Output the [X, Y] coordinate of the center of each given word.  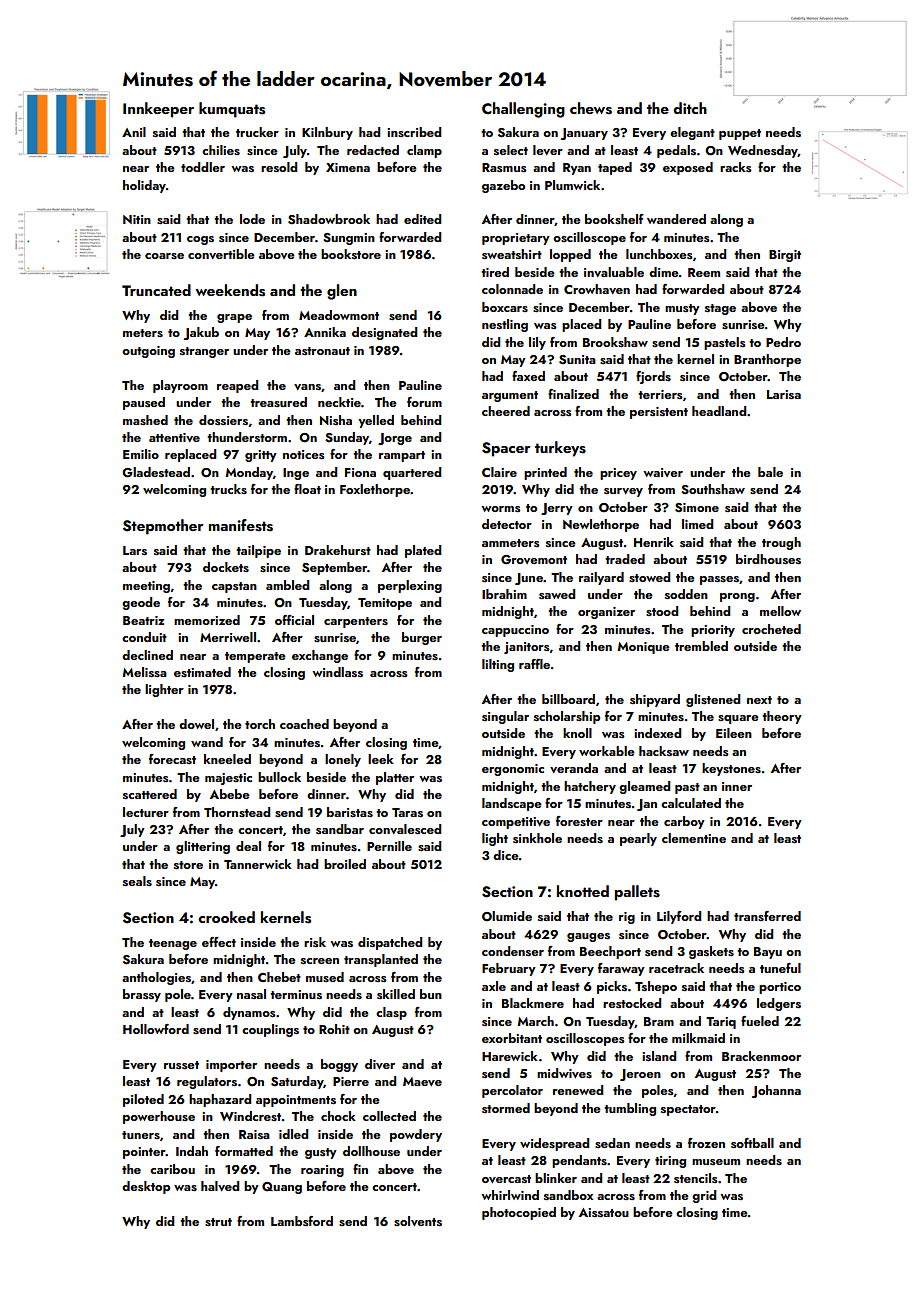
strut [218, 1222]
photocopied [519, 1213]
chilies [221, 150]
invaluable [614, 272]
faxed [528, 376]
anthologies [156, 978]
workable [607, 751]
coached [304, 724]
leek [381, 759]
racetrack [676, 968]
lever [548, 150]
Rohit [334, 1029]
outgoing [148, 352]
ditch [690, 108]
